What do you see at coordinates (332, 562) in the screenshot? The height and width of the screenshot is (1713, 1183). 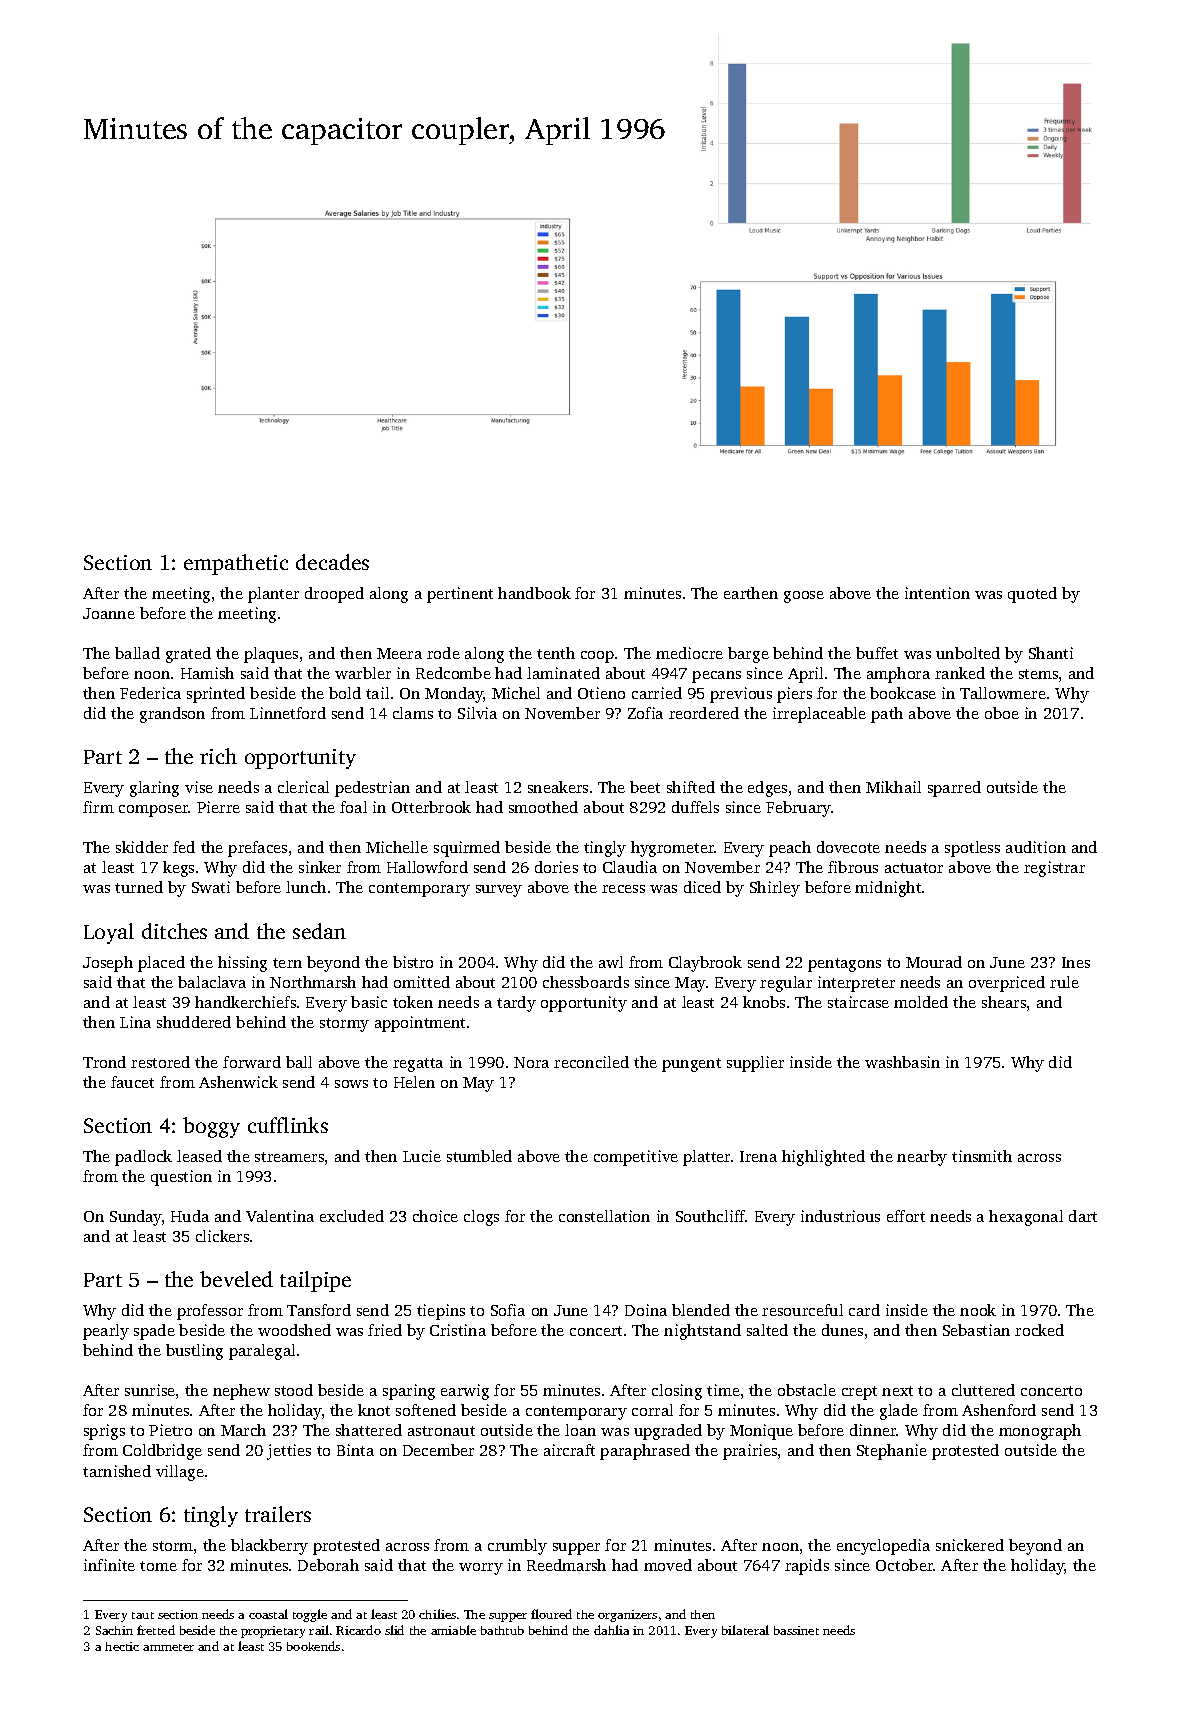 I see `decades` at bounding box center [332, 562].
